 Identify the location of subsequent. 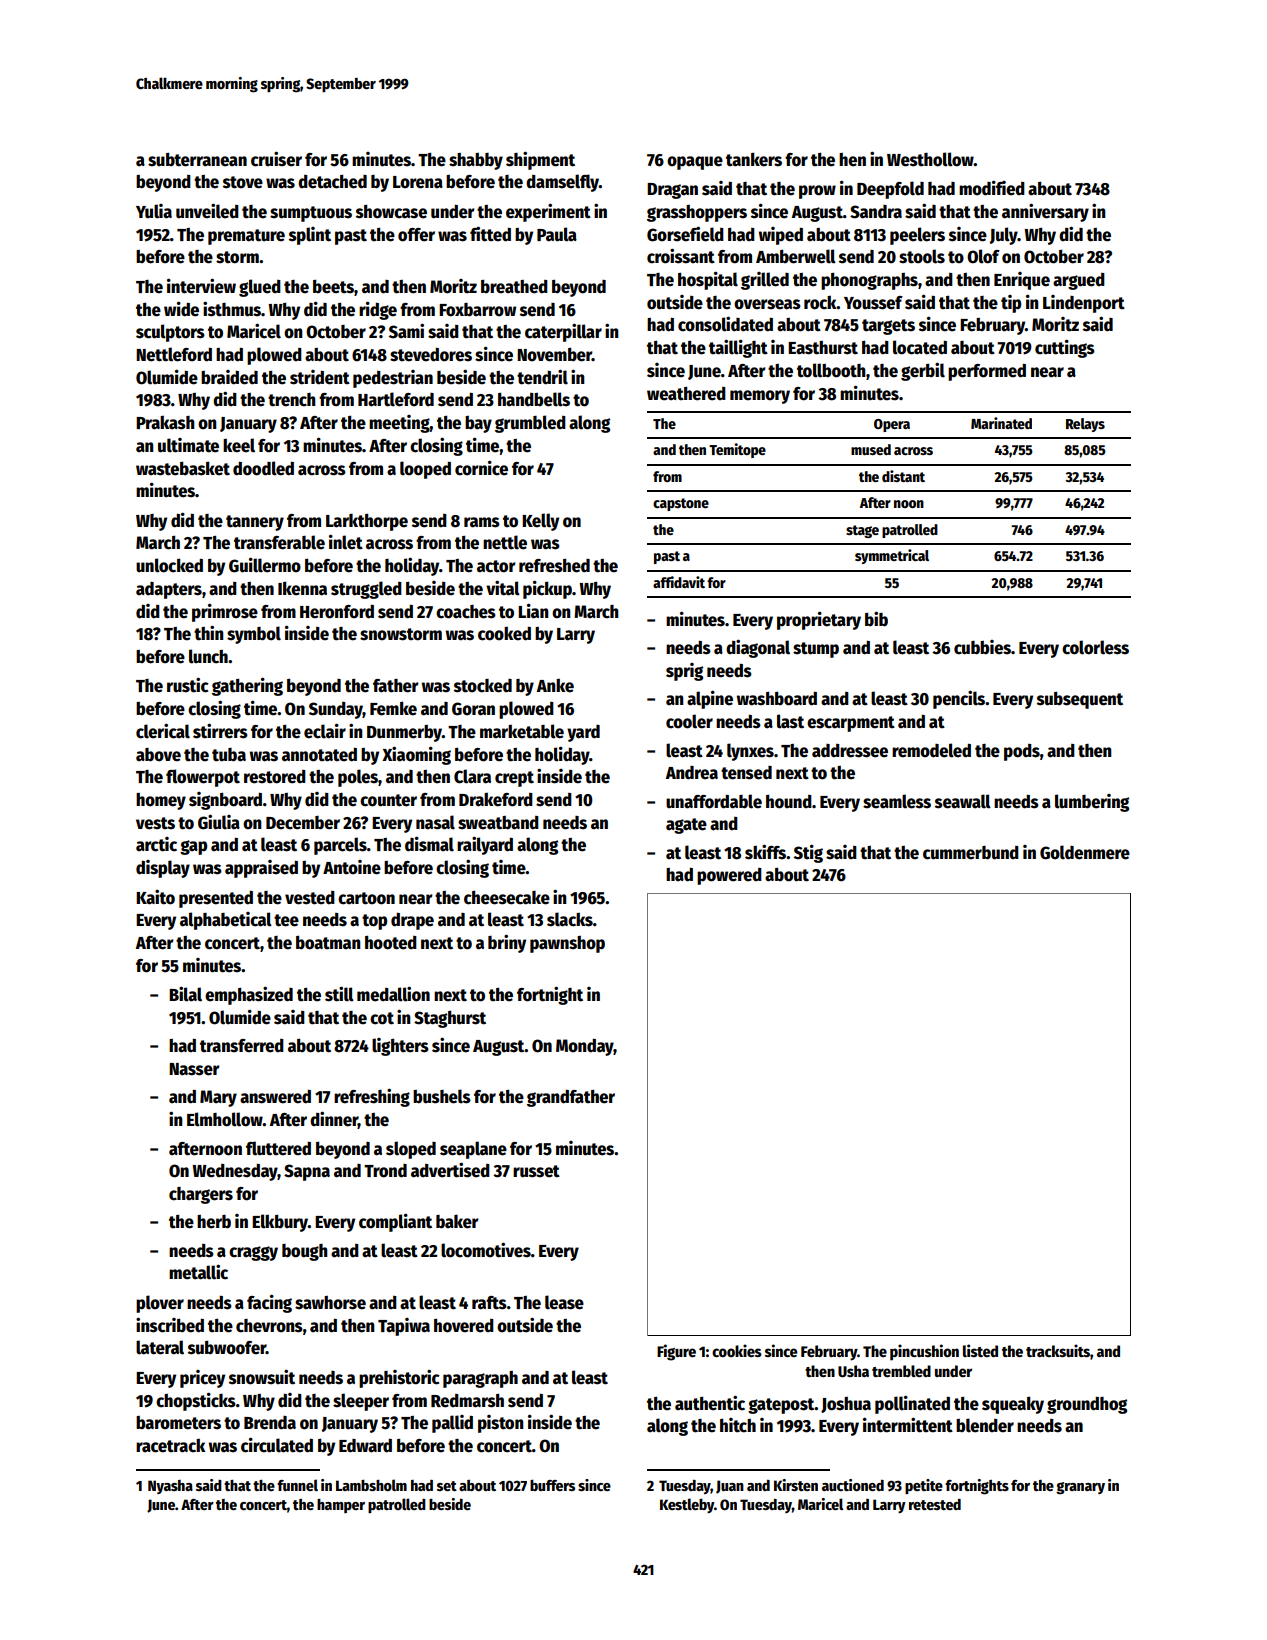
(1080, 700).
